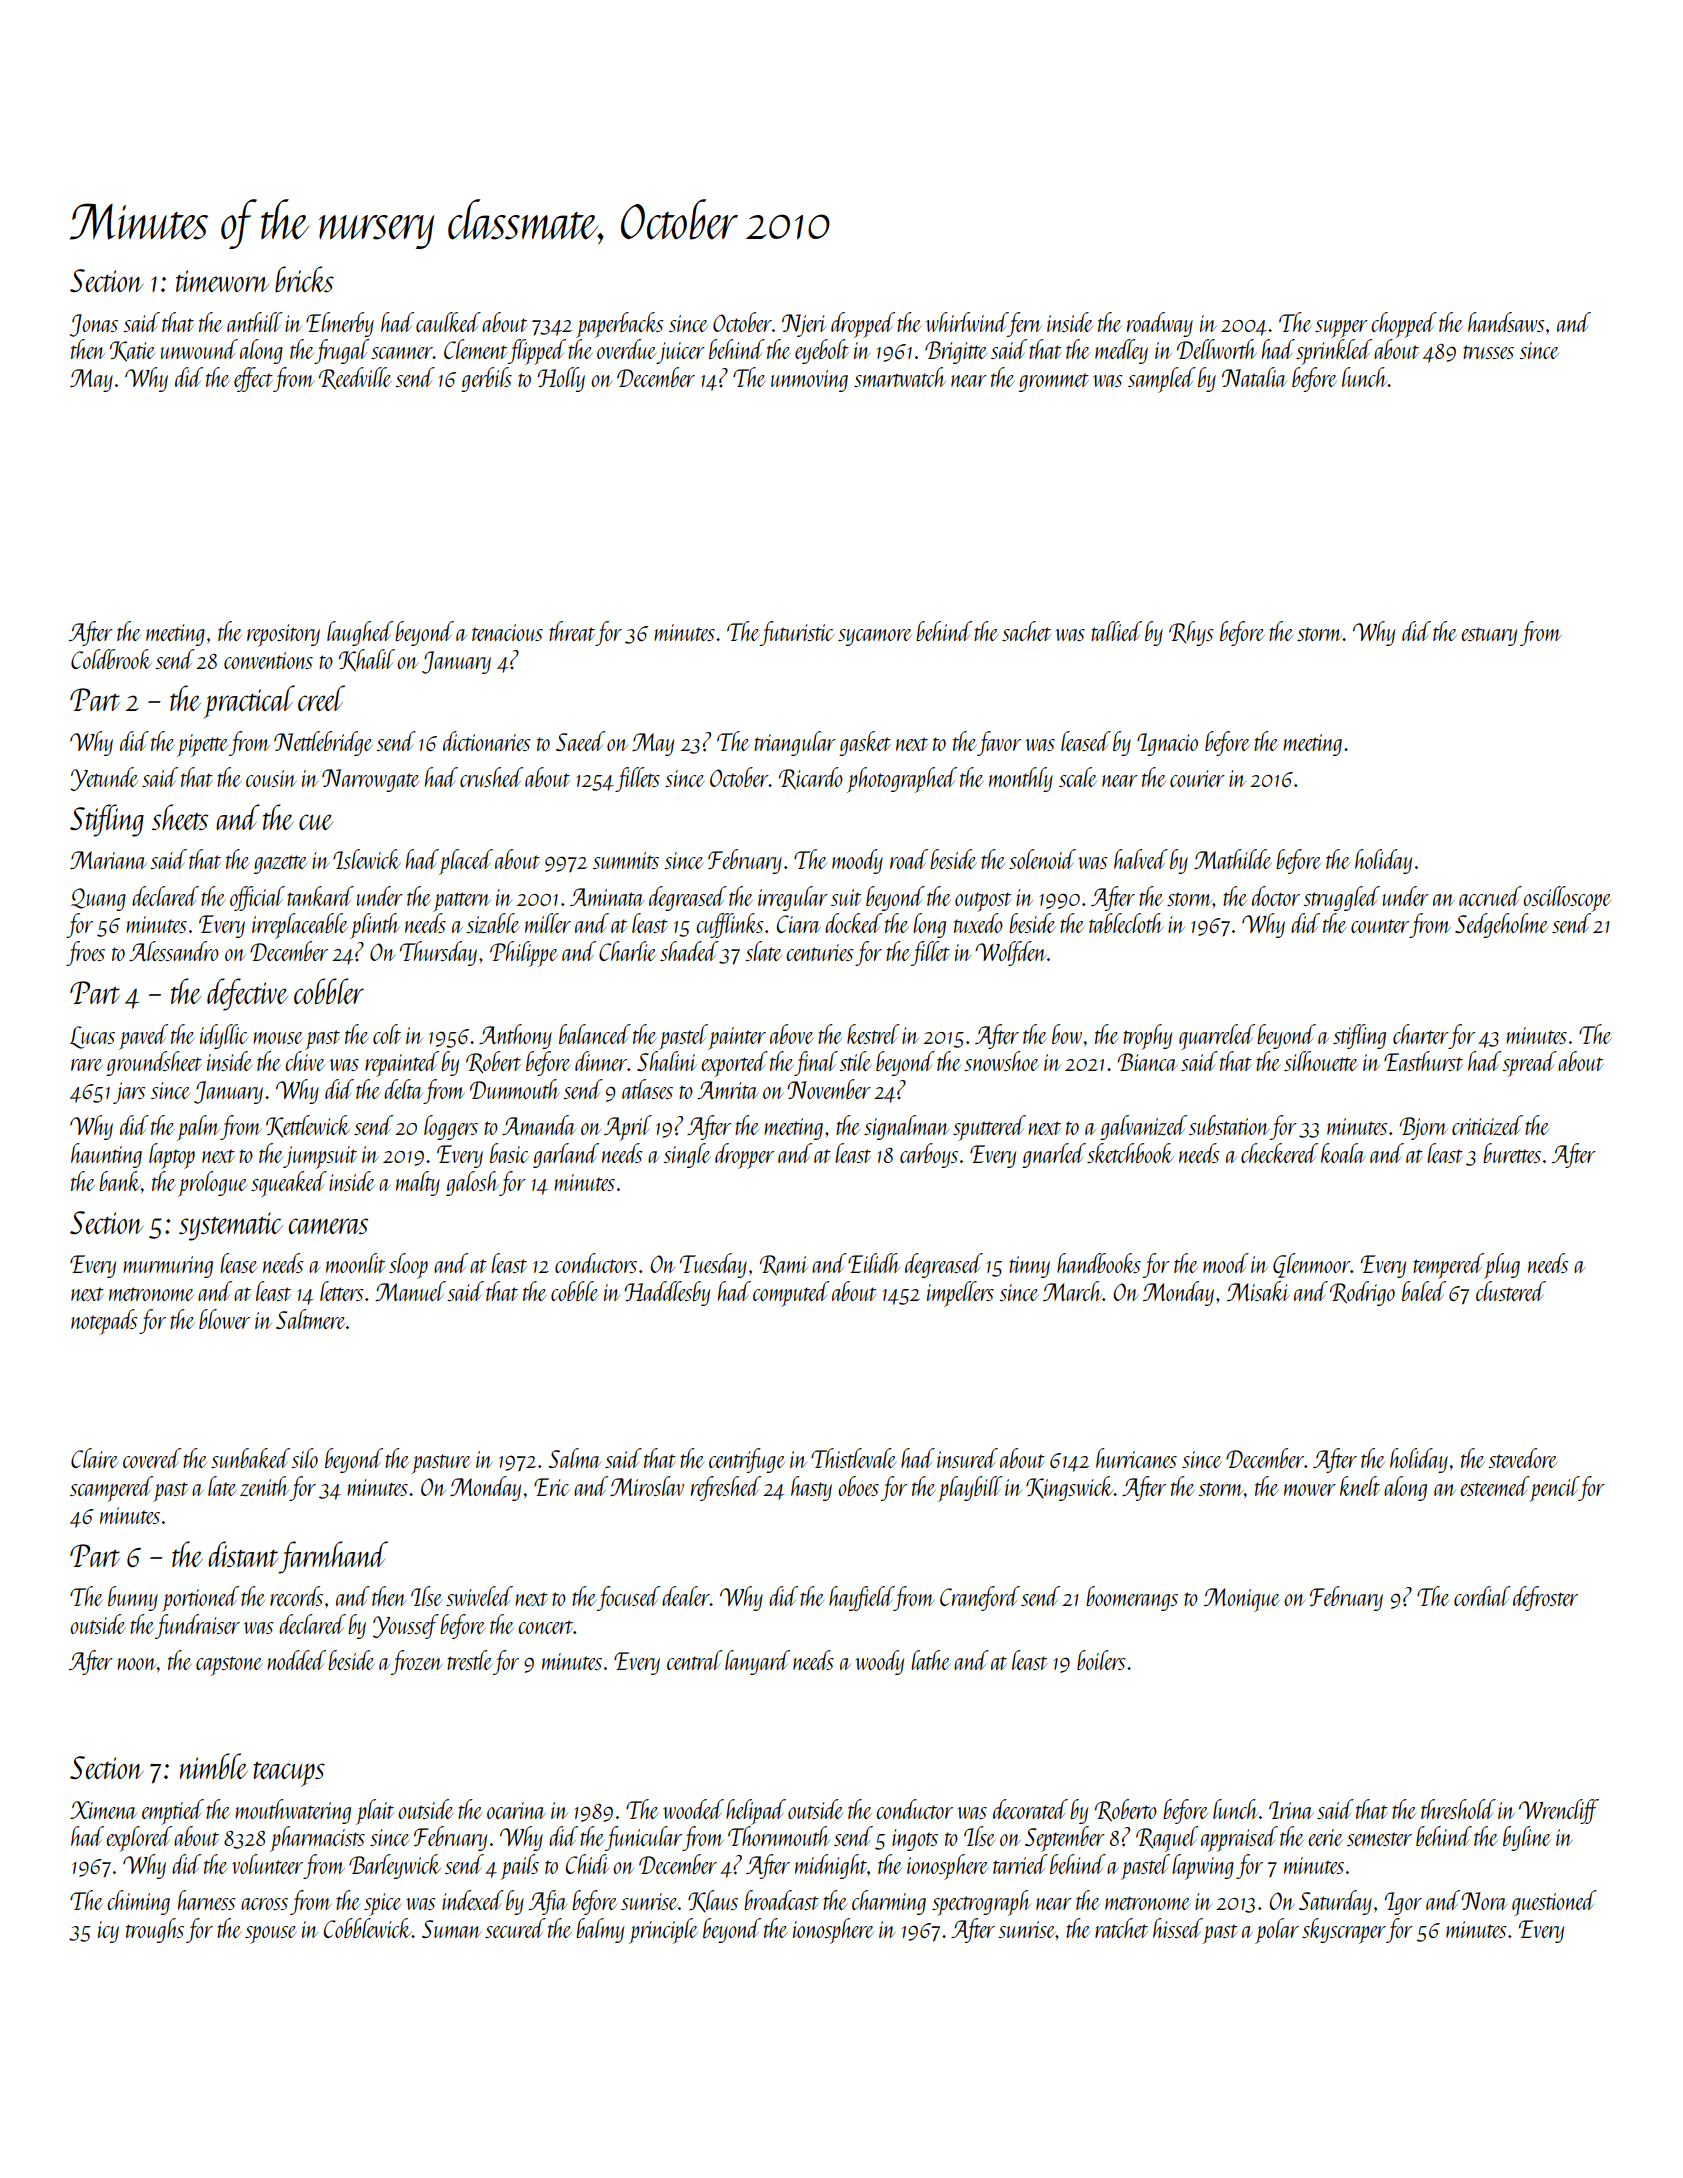  What do you see at coordinates (566, 1155) in the page?
I see `garland` at bounding box center [566, 1155].
